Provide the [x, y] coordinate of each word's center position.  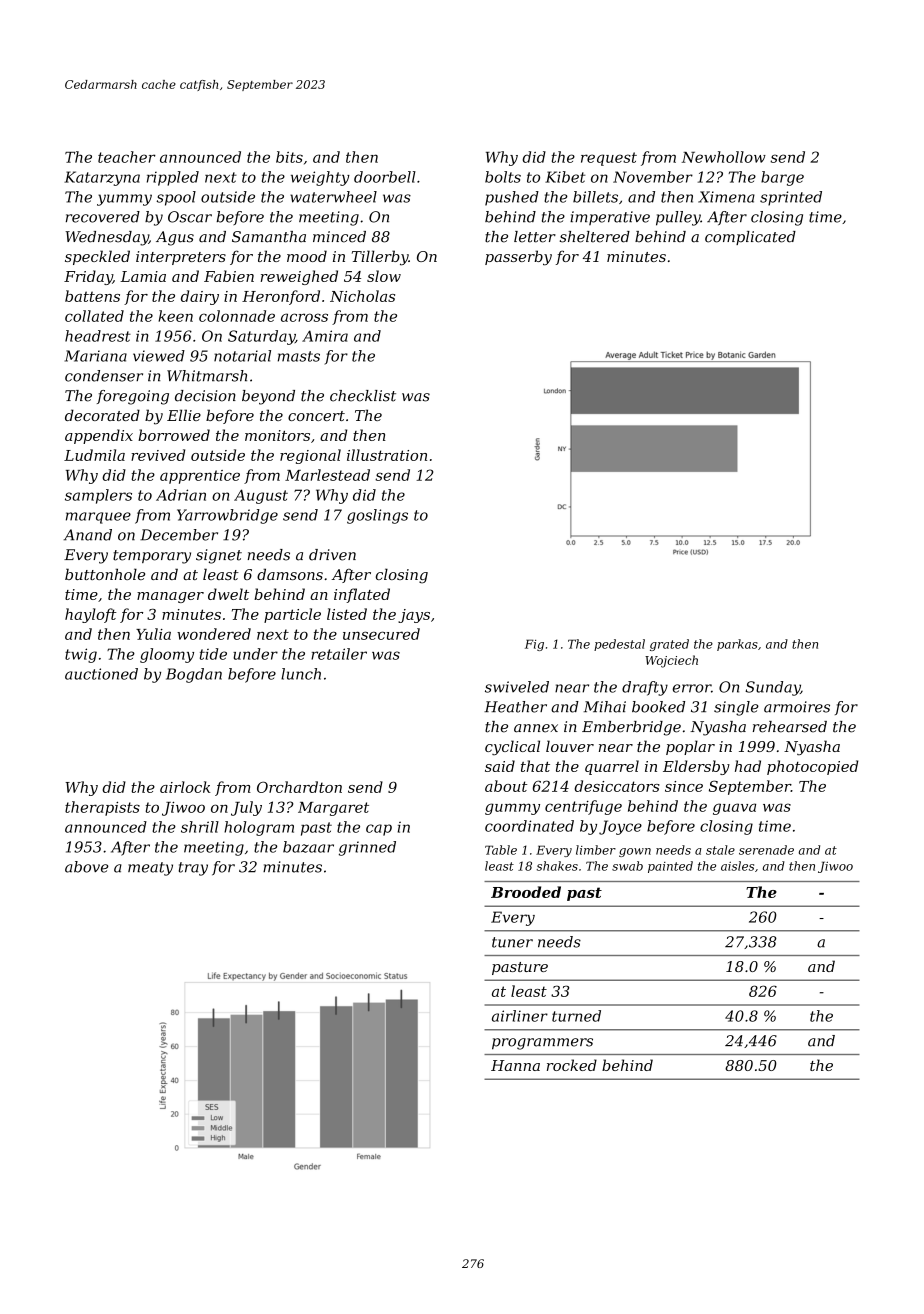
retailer [339, 654]
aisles [737, 866]
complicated [750, 238]
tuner [512, 942]
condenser [104, 376]
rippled [173, 178]
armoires [797, 707]
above [87, 867]
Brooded [526, 892]
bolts [503, 177]
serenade [766, 850]
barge [782, 178]
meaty [150, 869]
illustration [387, 455]
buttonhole [105, 574]
